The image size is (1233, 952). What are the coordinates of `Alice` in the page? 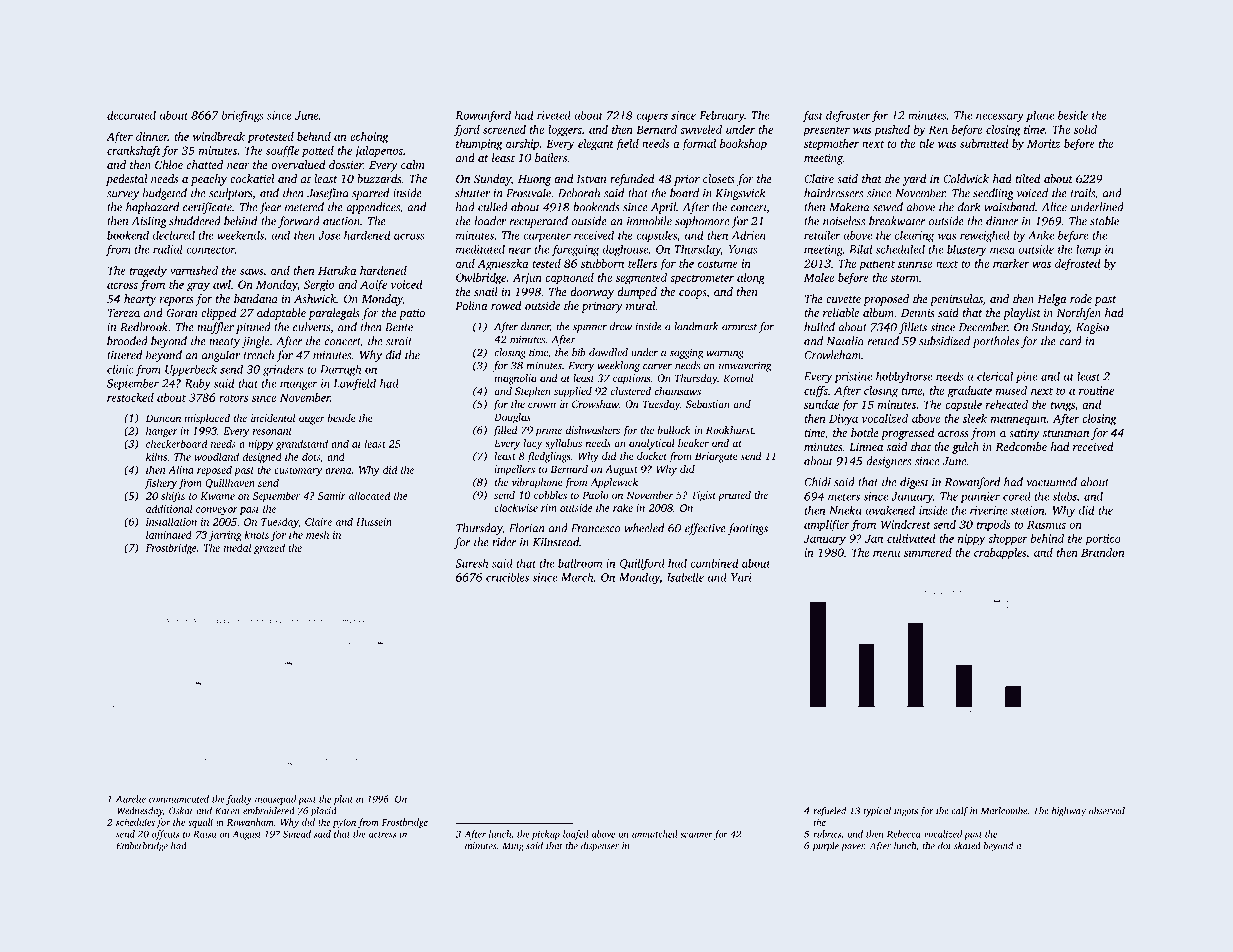 It's located at (1054, 207).
